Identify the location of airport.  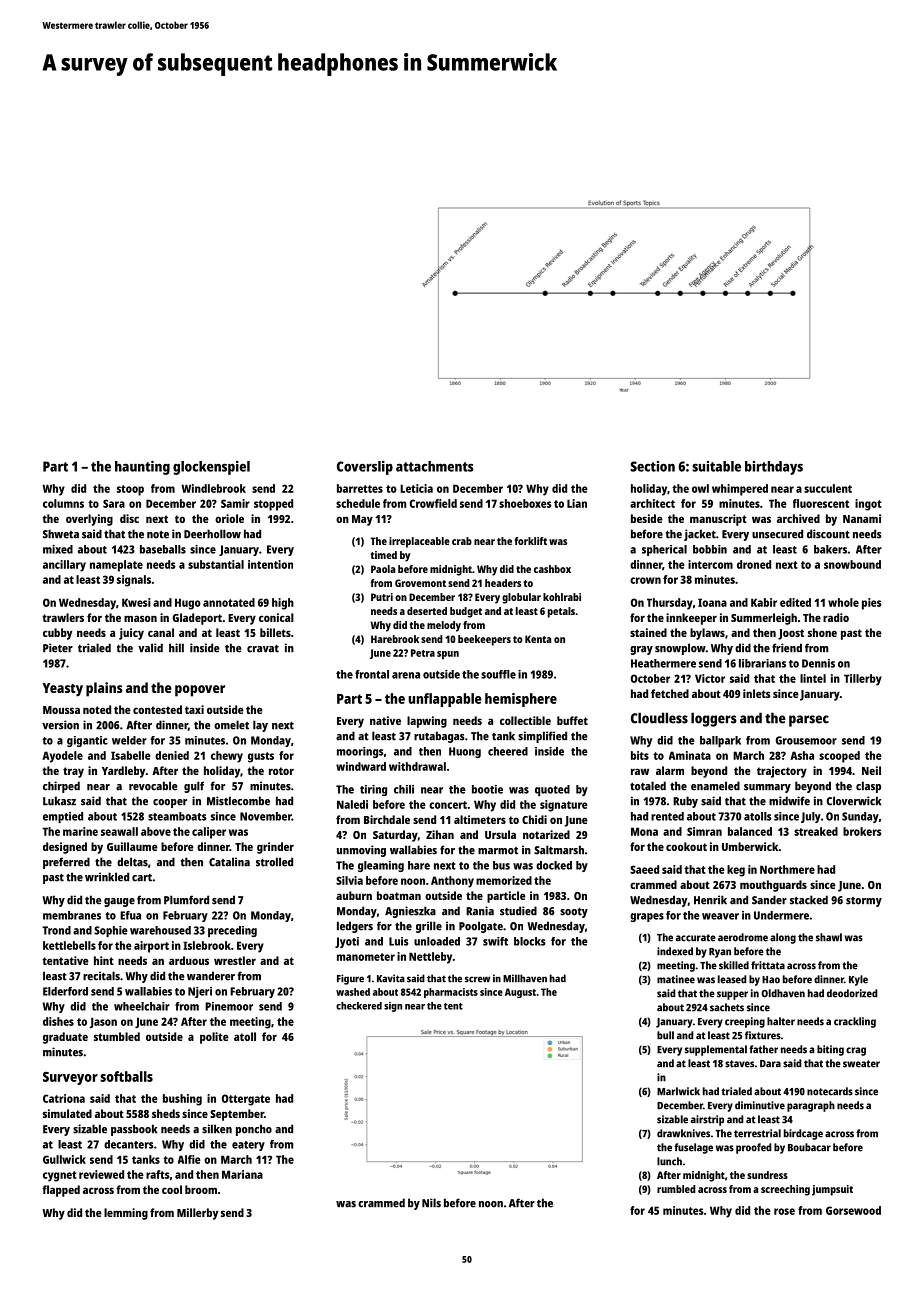
(151, 947).
